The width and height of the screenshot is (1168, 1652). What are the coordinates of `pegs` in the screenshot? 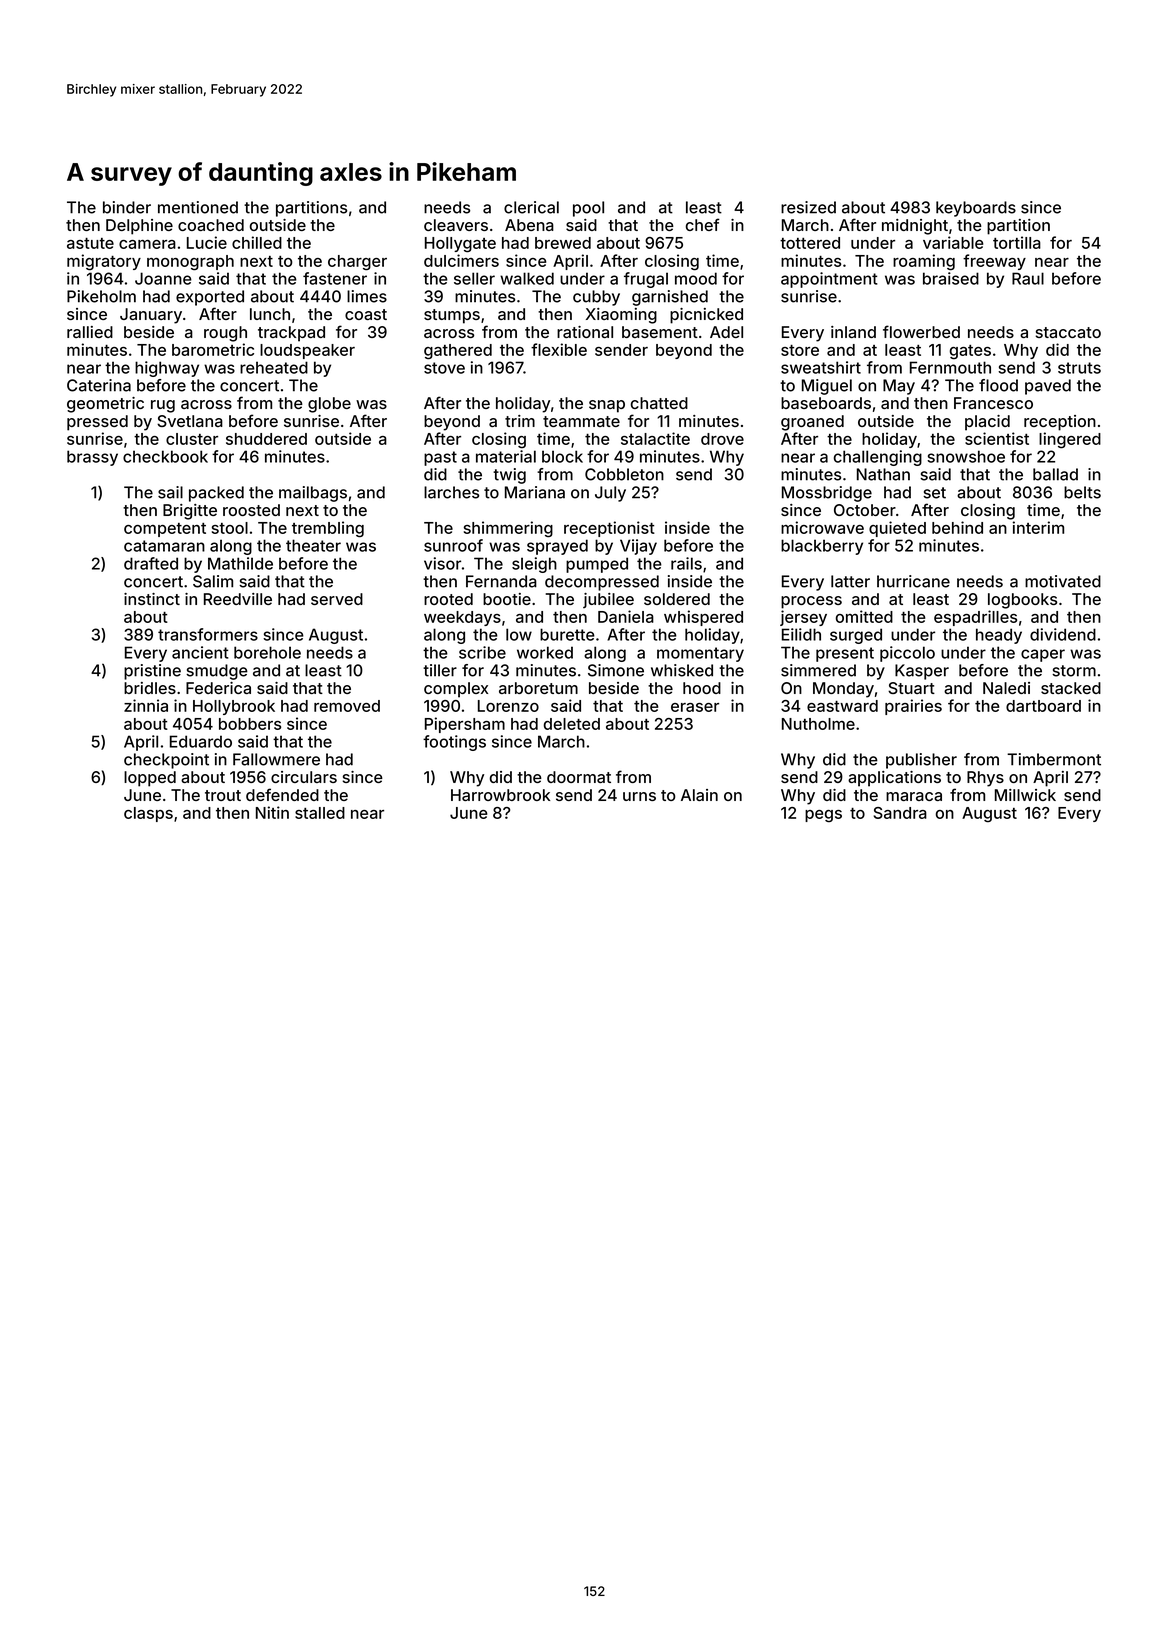 It's located at (823, 816).
